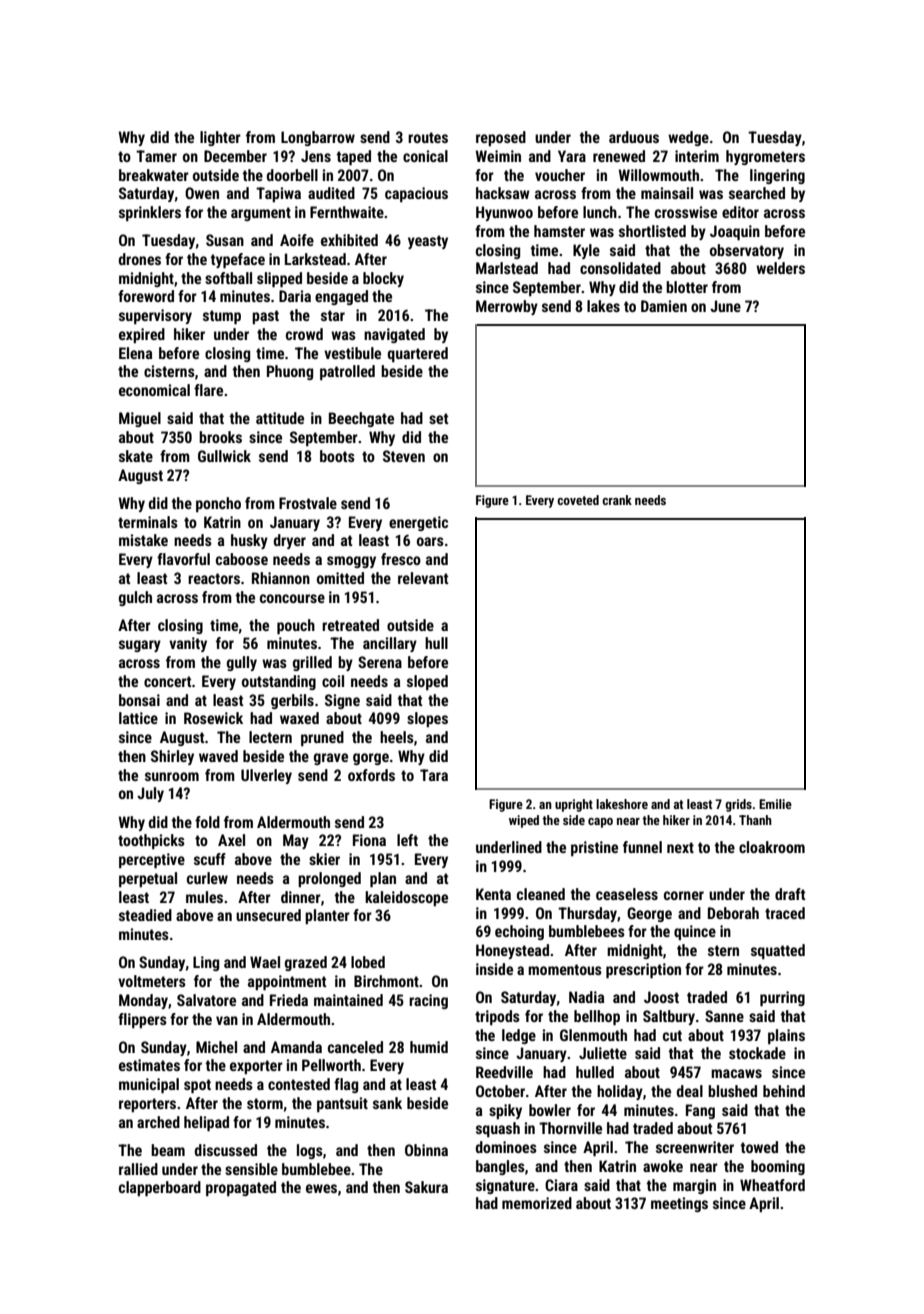  What do you see at coordinates (218, 504) in the document?
I see `poncho` at bounding box center [218, 504].
